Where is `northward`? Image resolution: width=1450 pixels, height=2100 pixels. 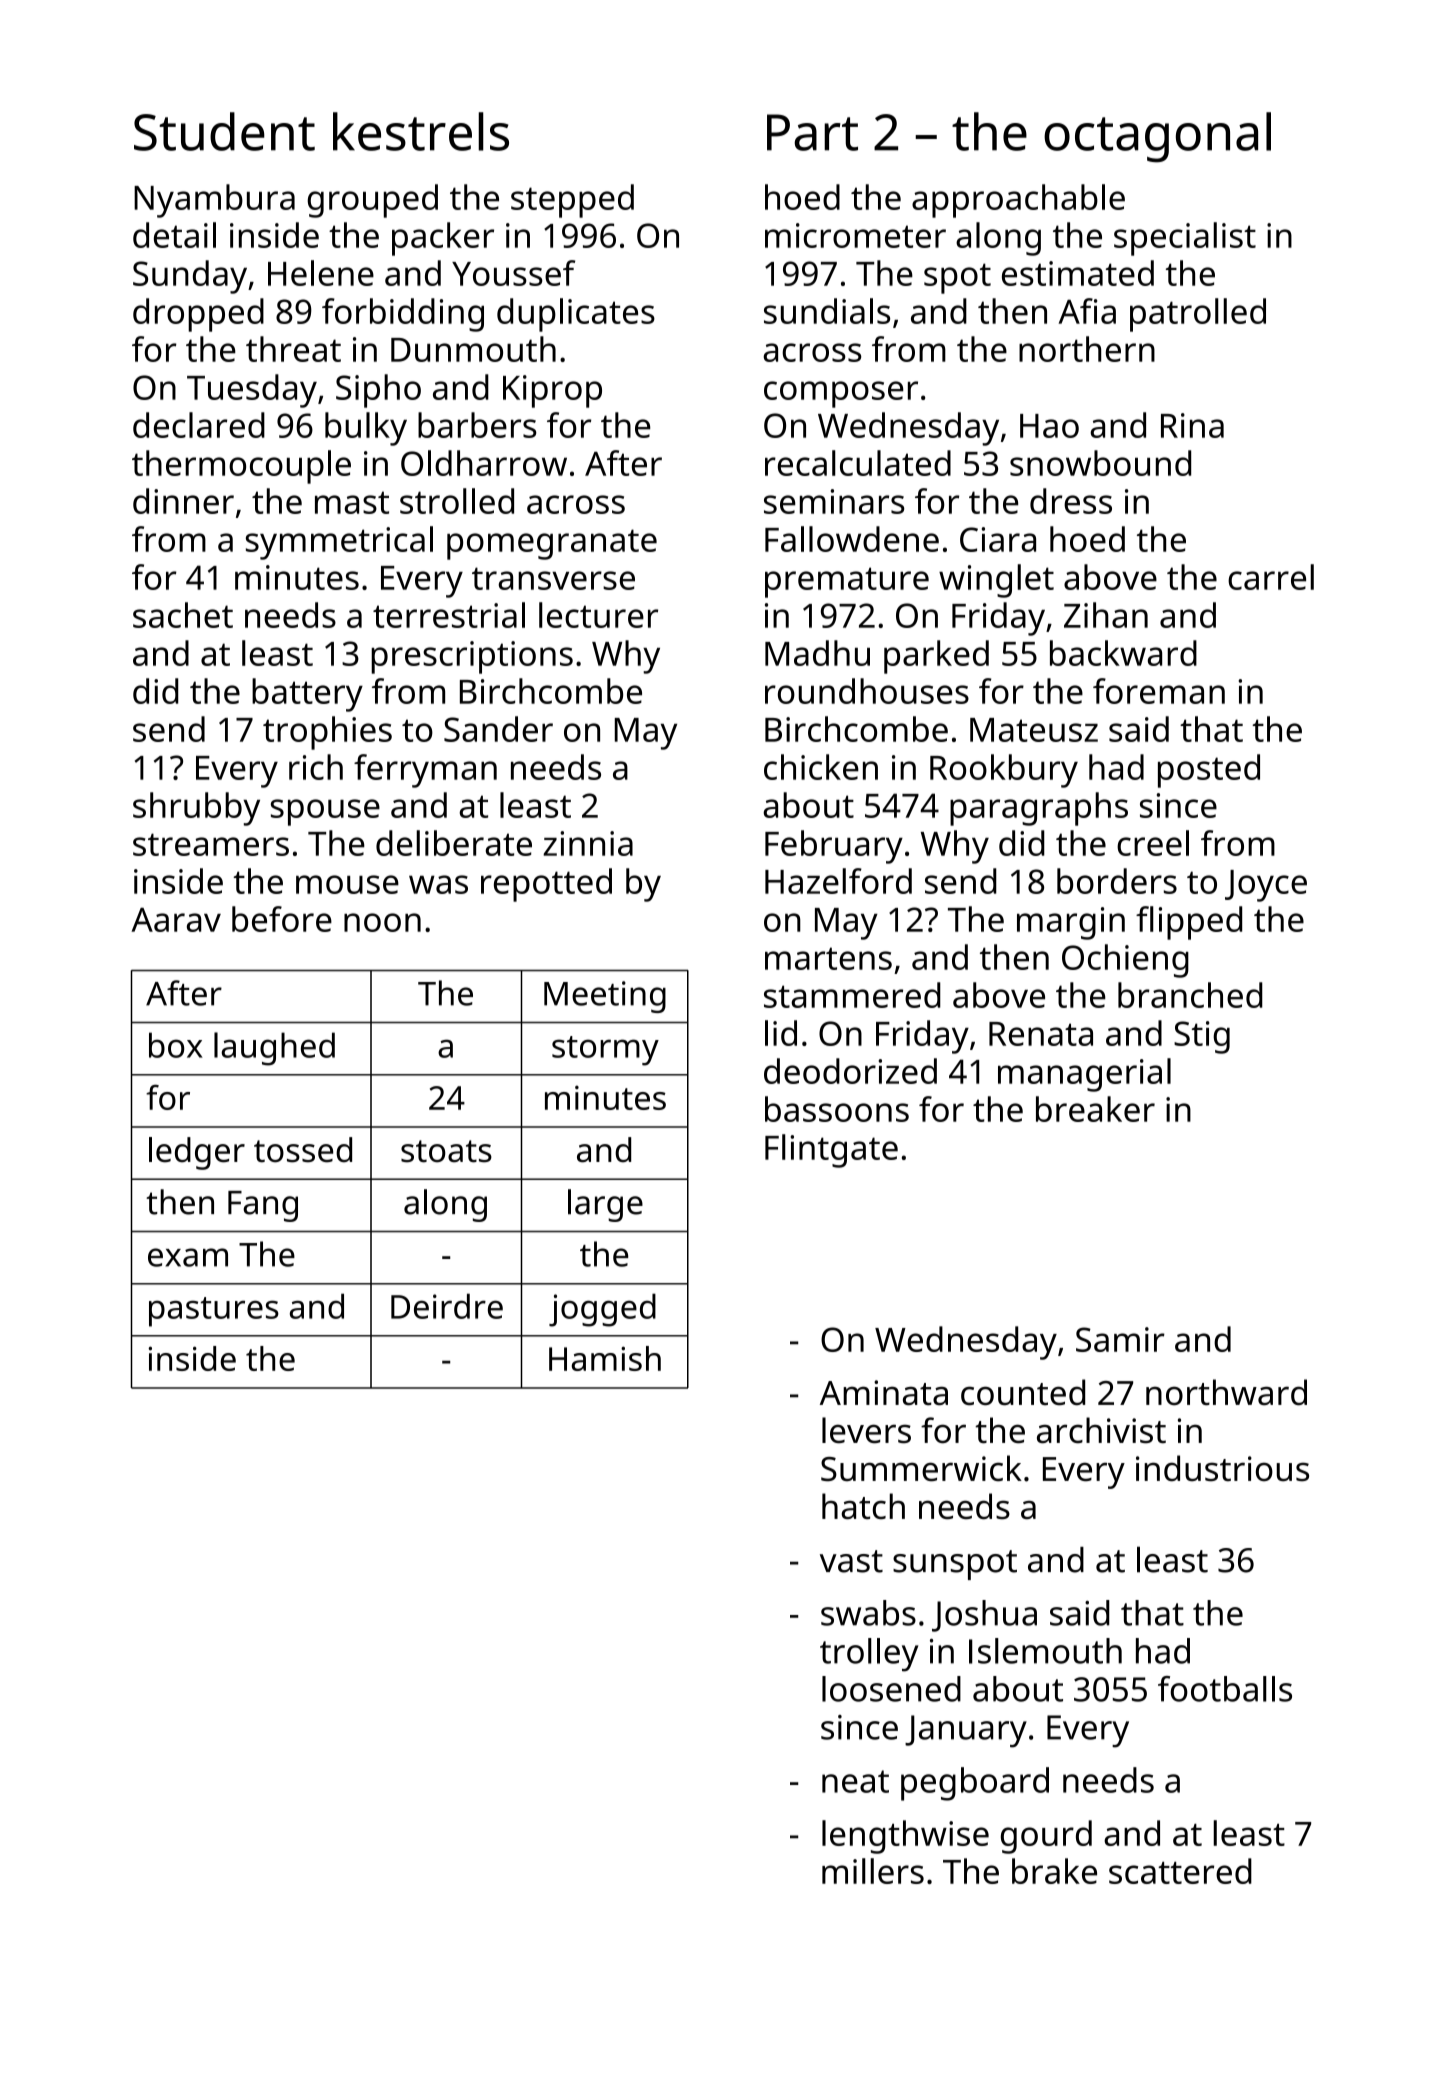 northward is located at coordinates (1226, 1392).
